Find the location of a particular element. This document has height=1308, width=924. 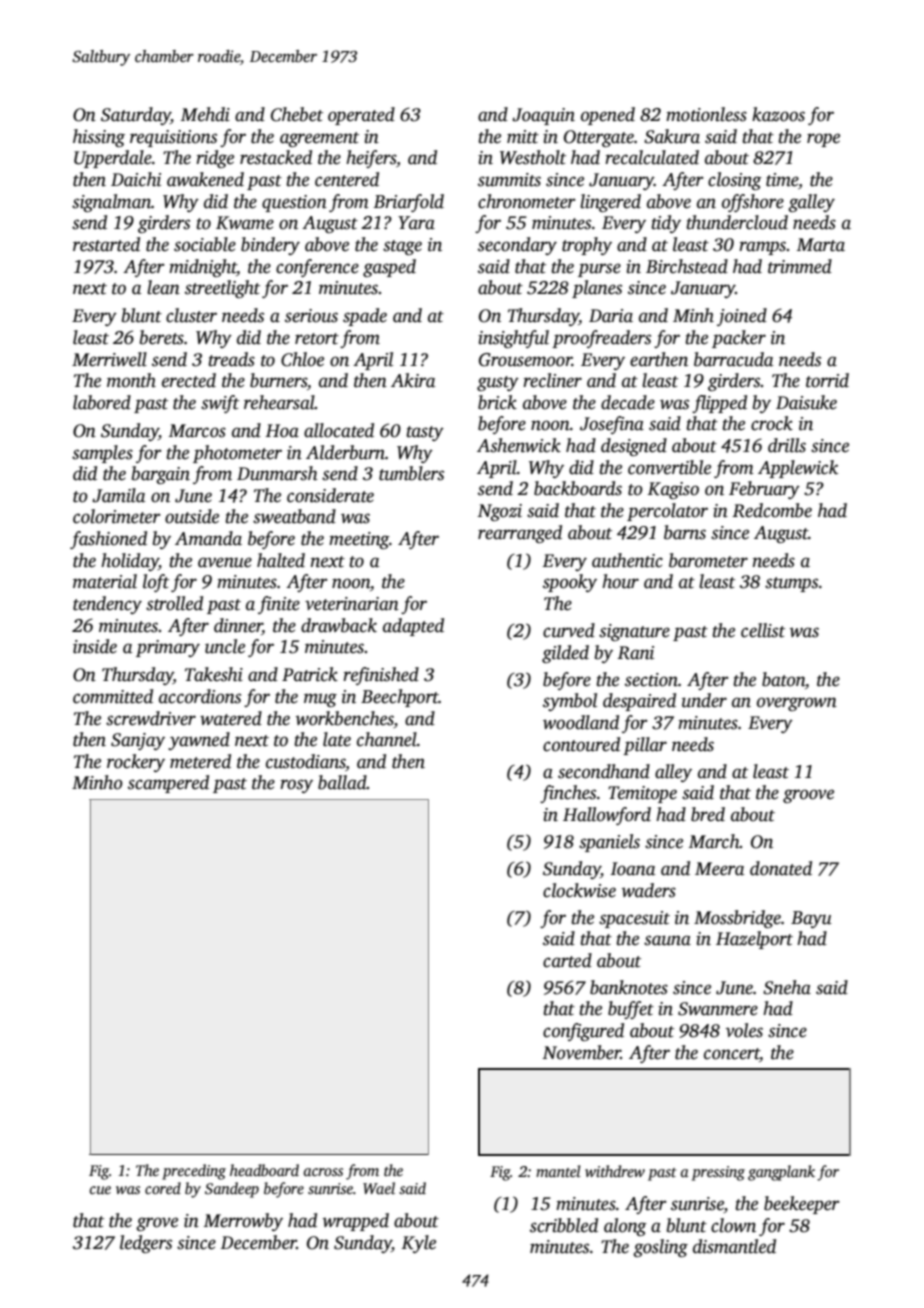

preceding is located at coordinates (194, 1172).
